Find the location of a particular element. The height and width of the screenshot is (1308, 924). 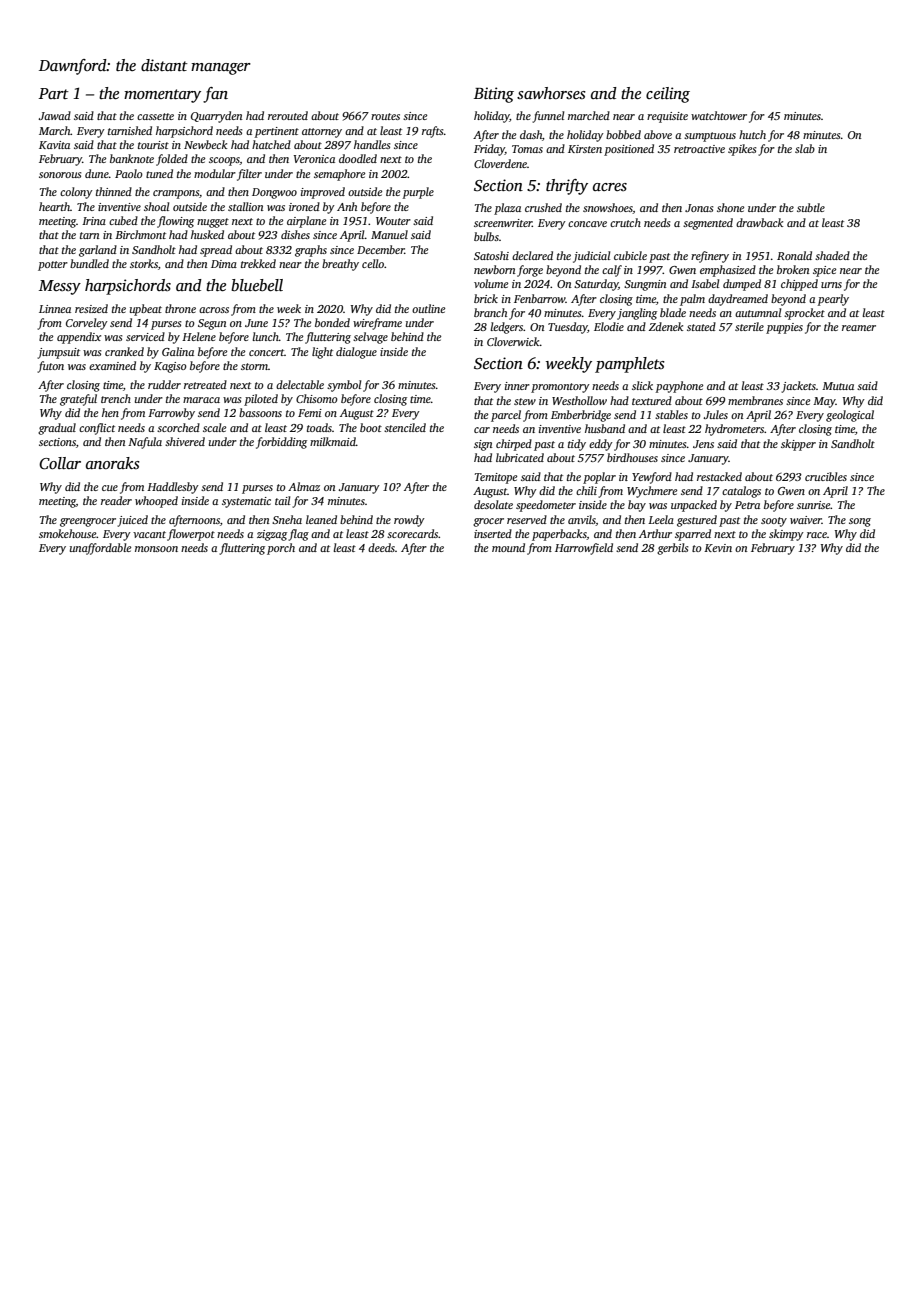

reader is located at coordinates (116, 500).
